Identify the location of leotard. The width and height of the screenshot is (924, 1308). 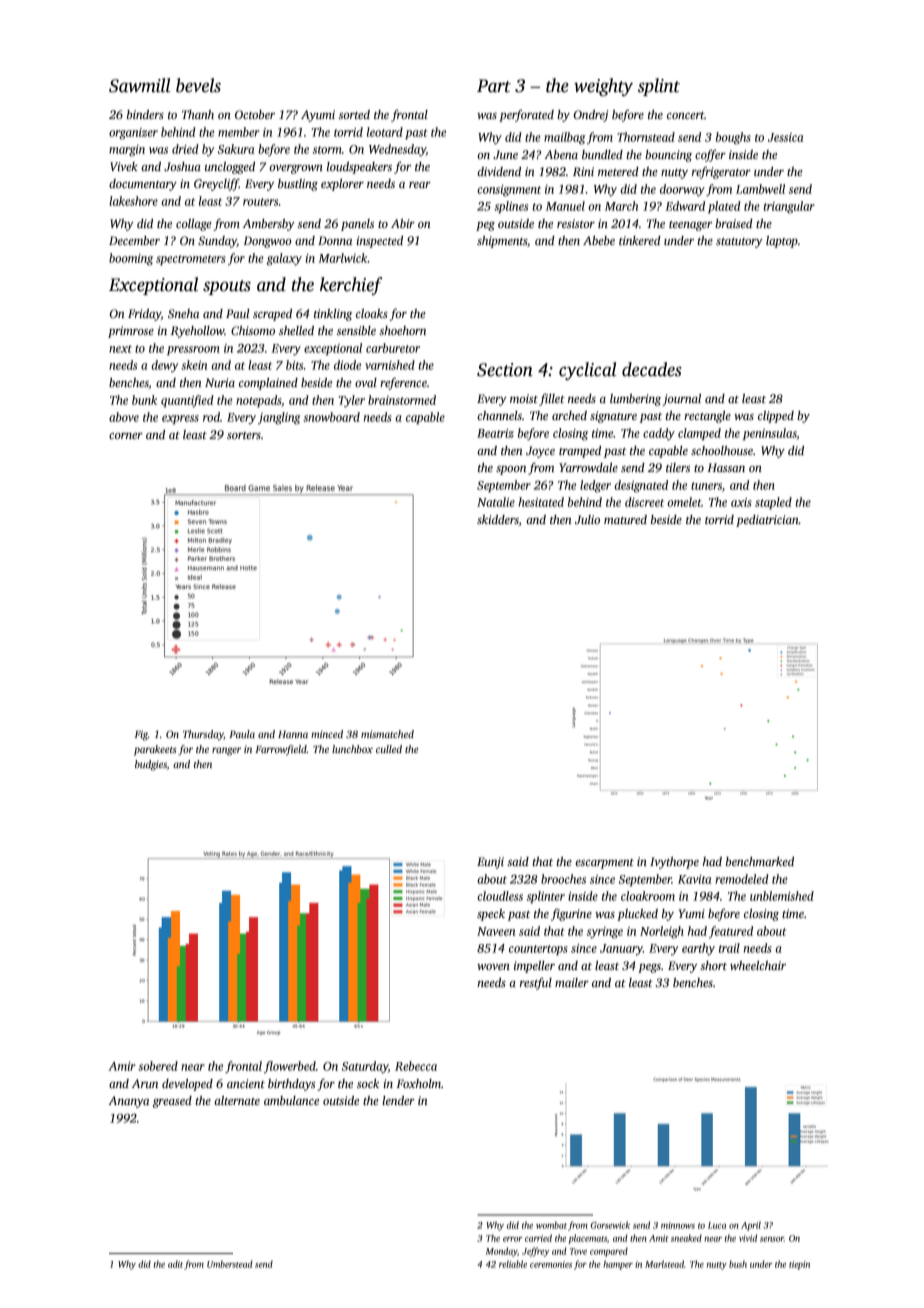
(385, 132).
